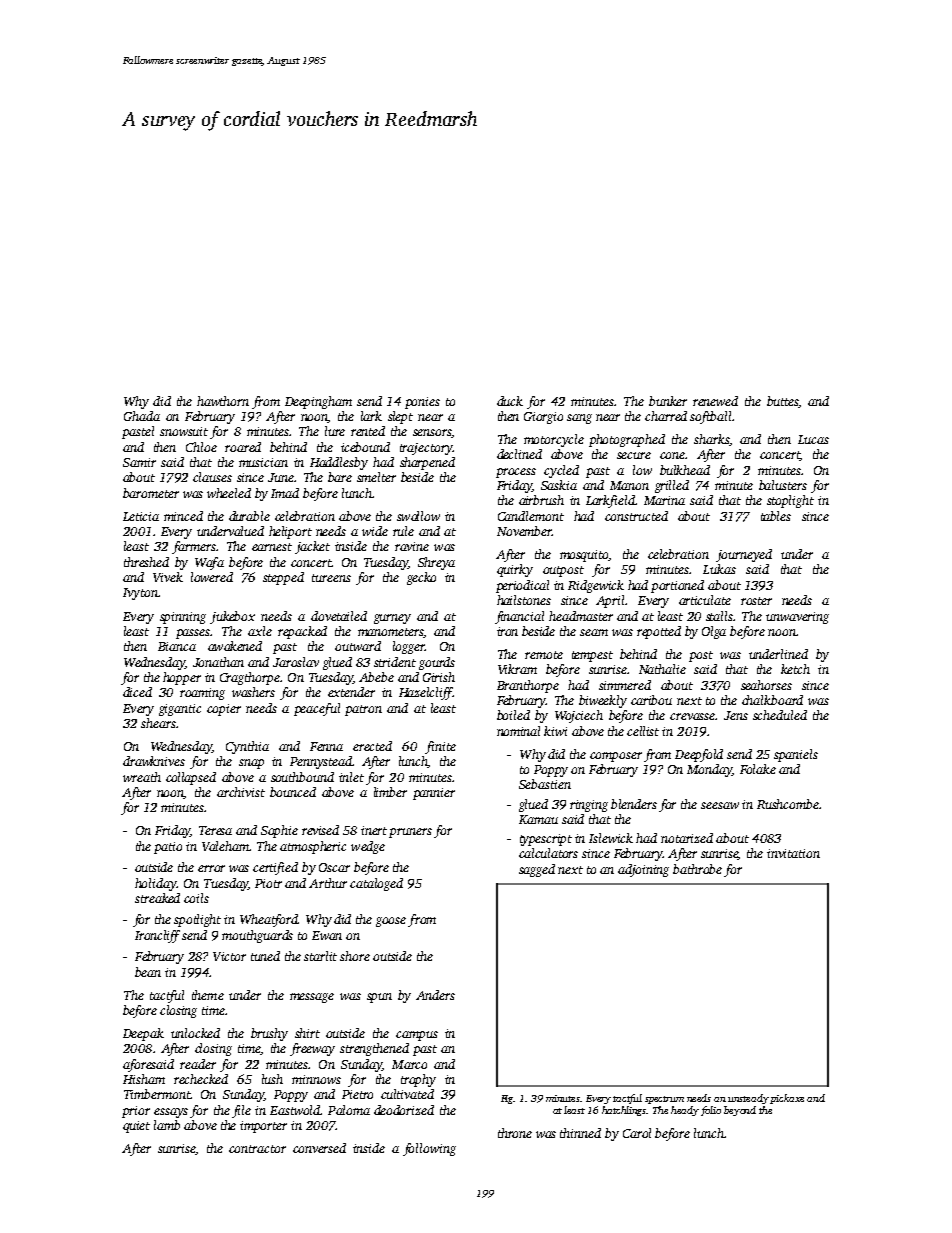  Describe the element at coordinates (177, 646) in the document. I see `Bianca` at that location.
